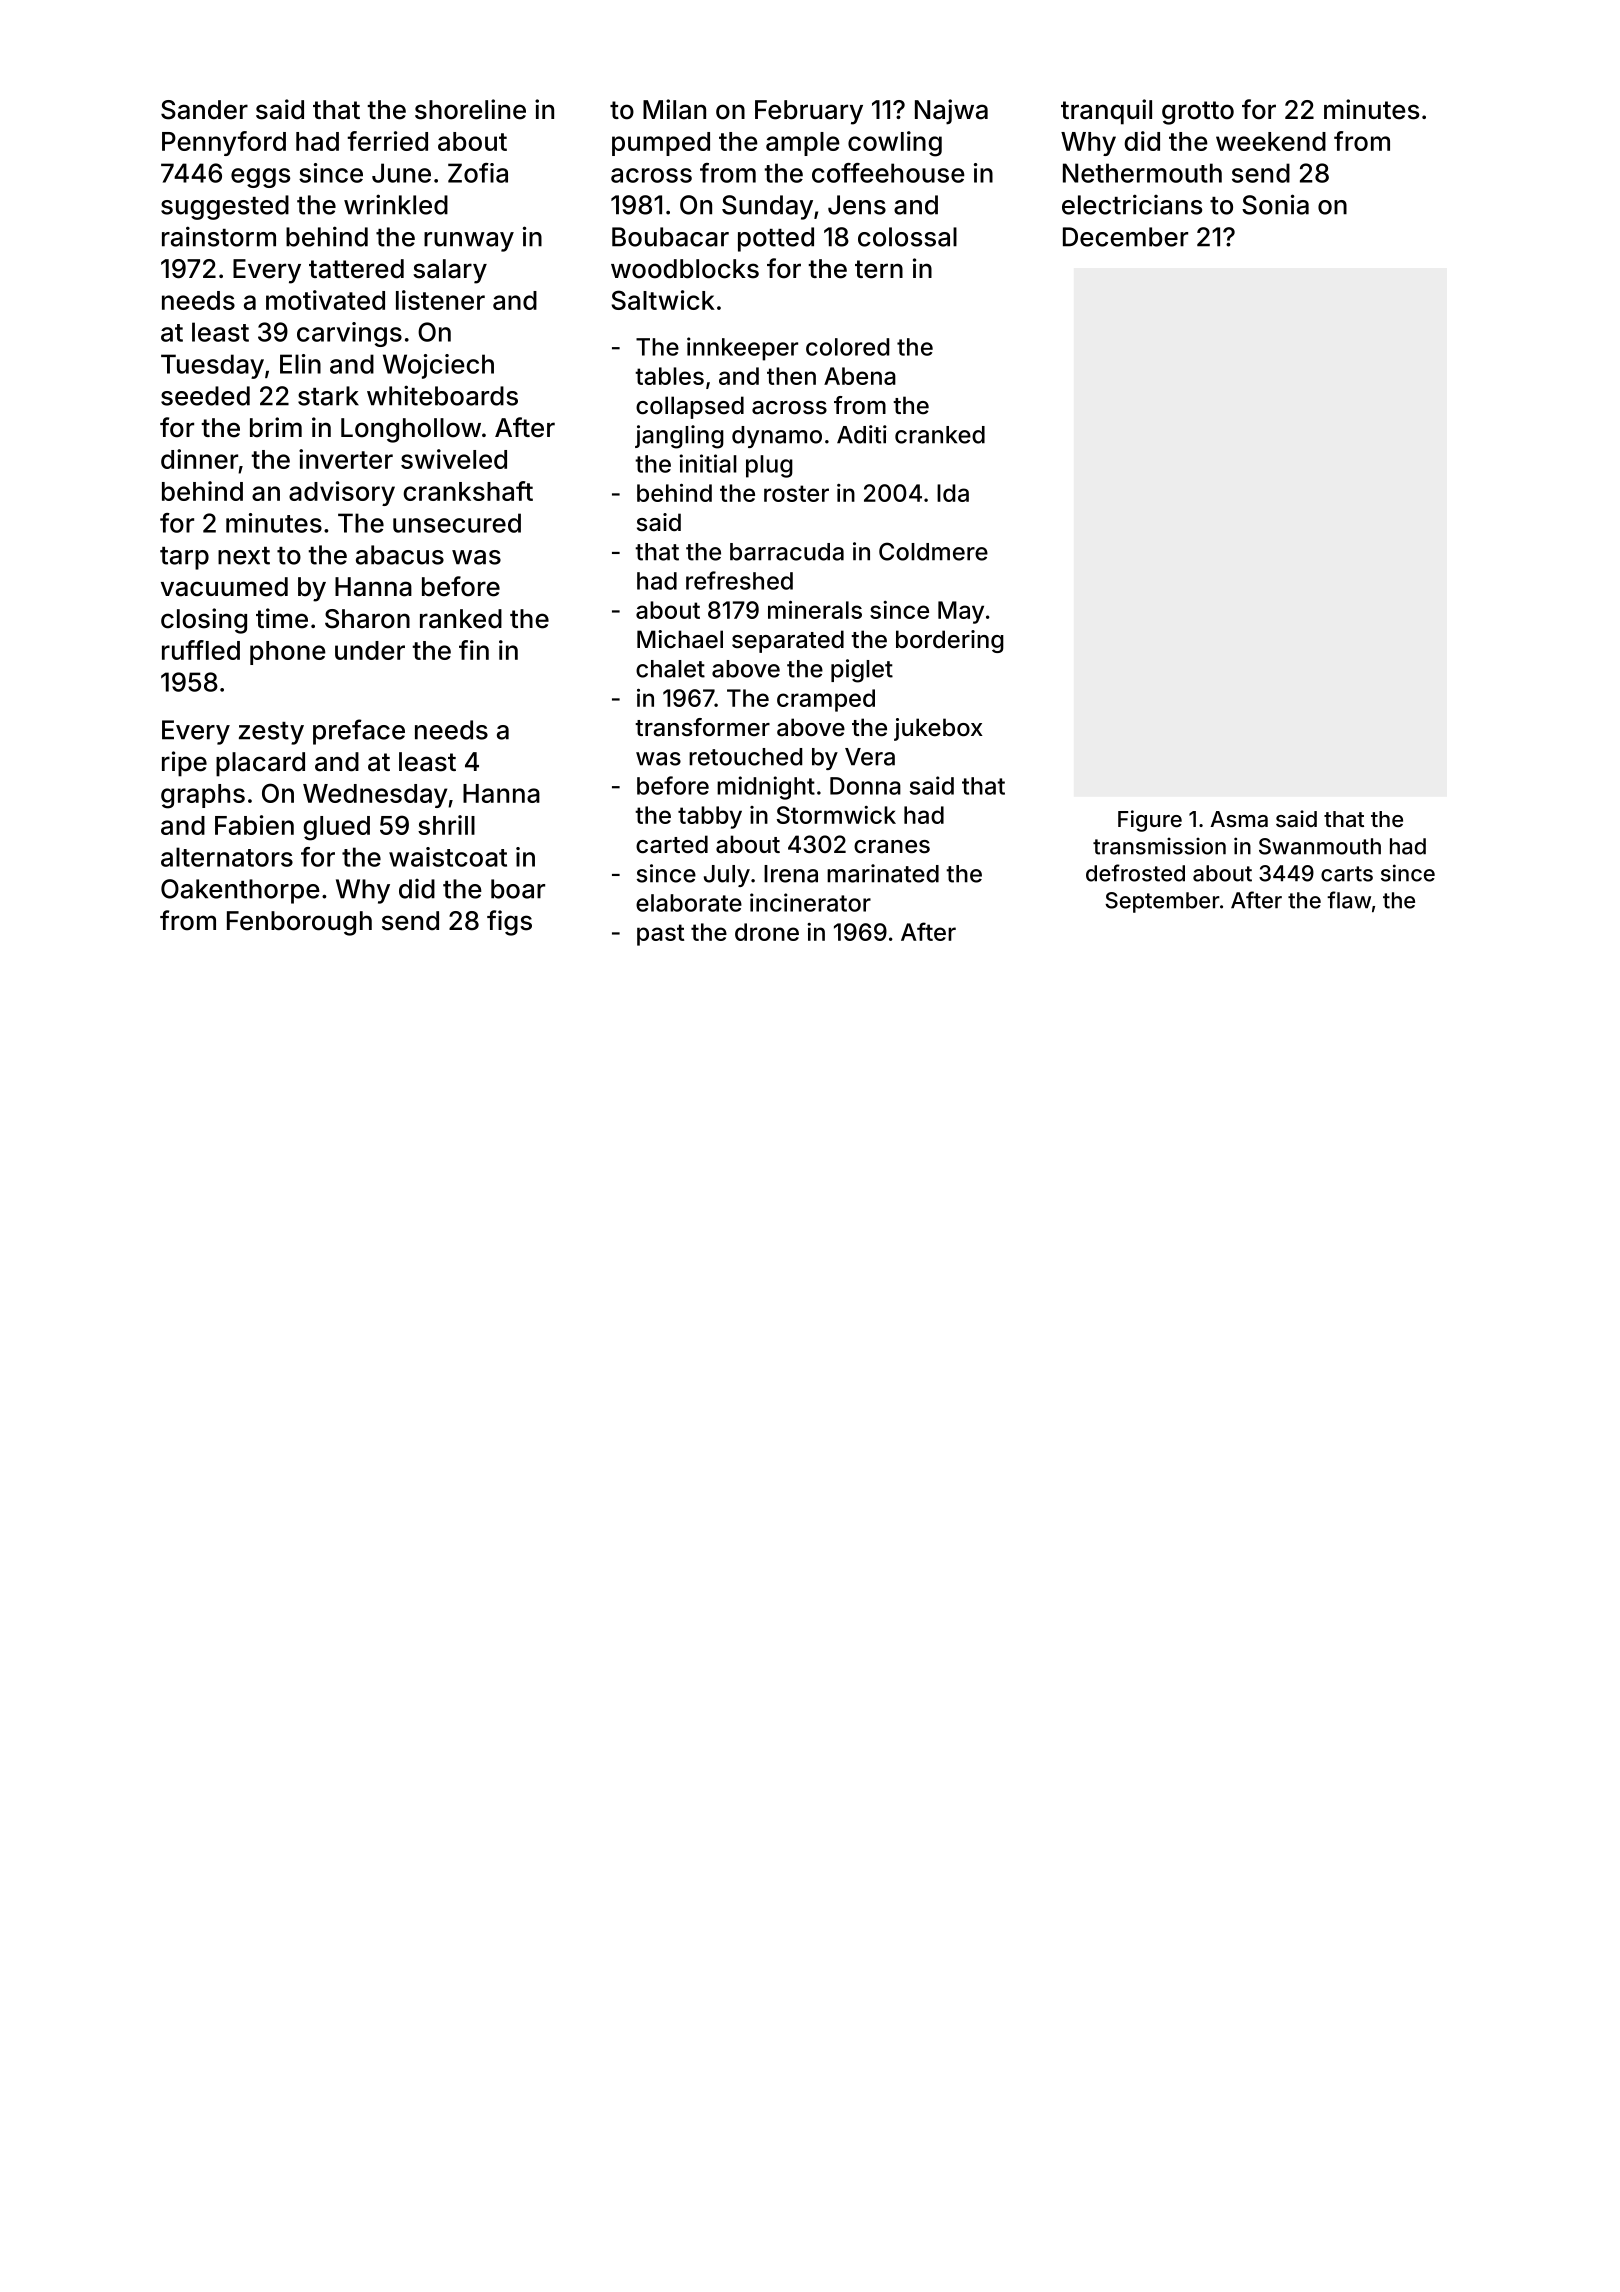  Describe the element at coordinates (474, 650) in the screenshot. I see `fin` at that location.
